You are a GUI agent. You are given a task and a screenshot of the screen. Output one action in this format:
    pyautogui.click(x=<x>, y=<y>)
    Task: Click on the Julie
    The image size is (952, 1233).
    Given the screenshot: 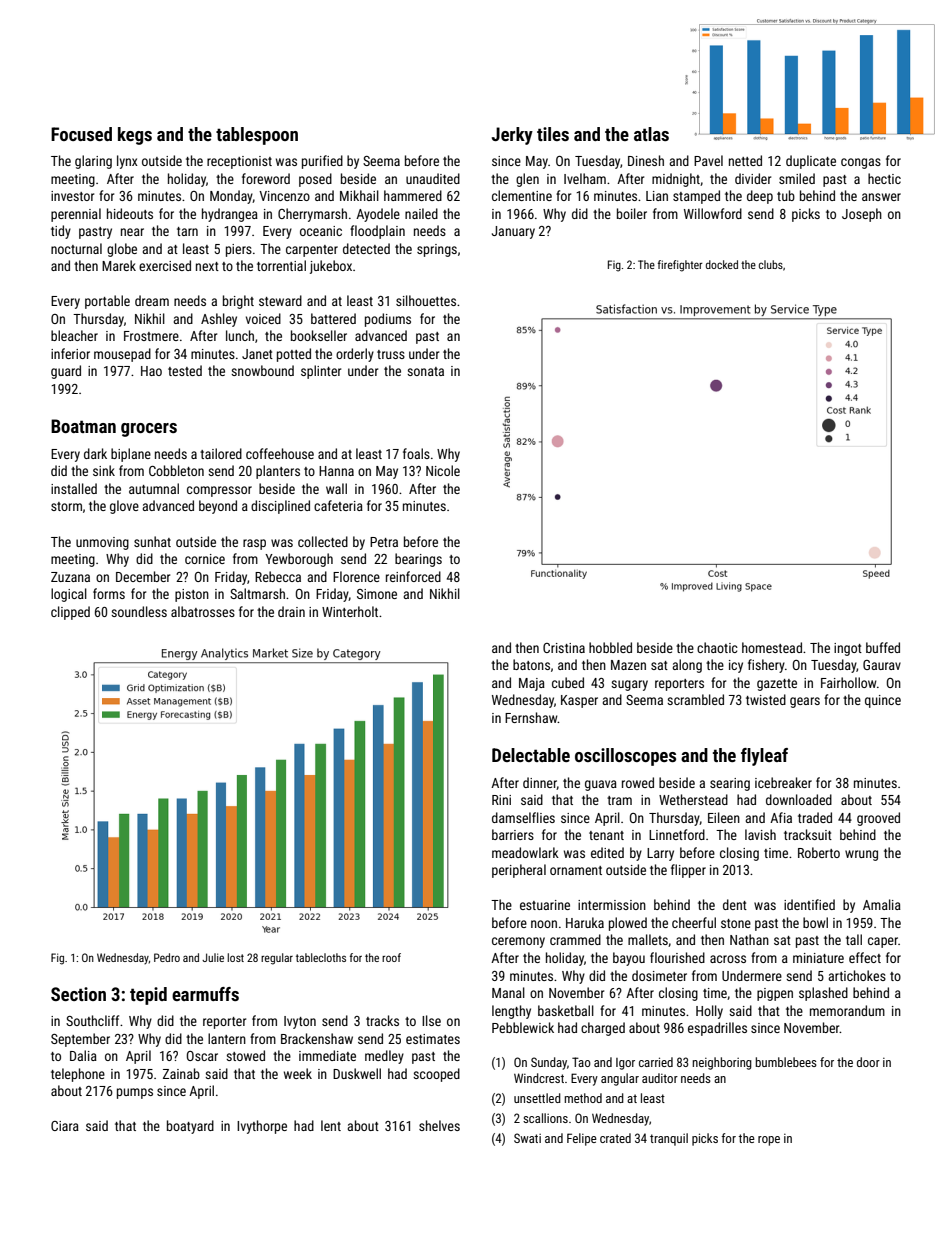 What is the action you would take?
    pyautogui.click(x=213, y=957)
